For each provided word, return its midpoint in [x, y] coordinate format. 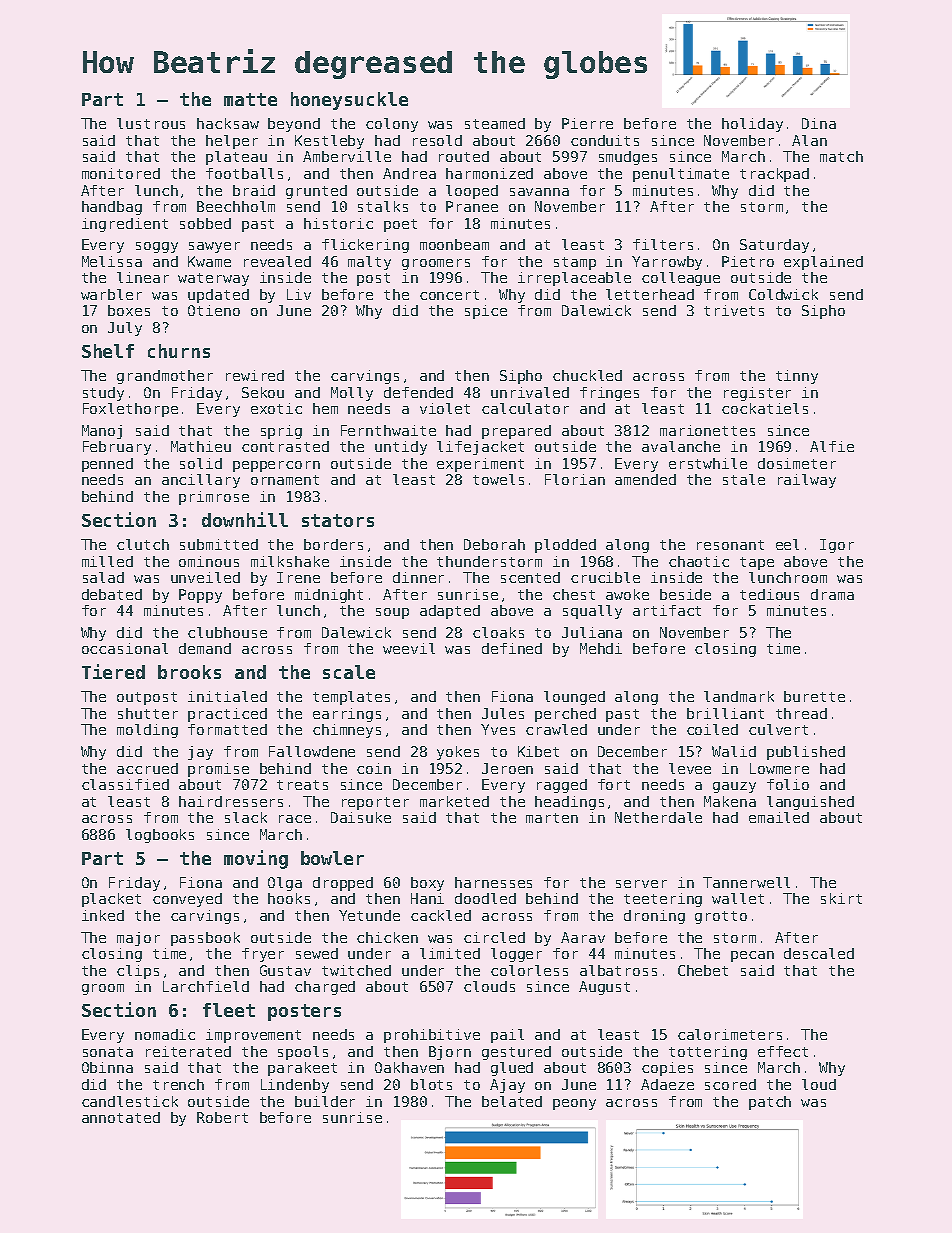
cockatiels [765, 408]
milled [107, 561]
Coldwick [783, 294]
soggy [157, 247]
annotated [121, 1117]
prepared [516, 432]
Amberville [347, 156]
